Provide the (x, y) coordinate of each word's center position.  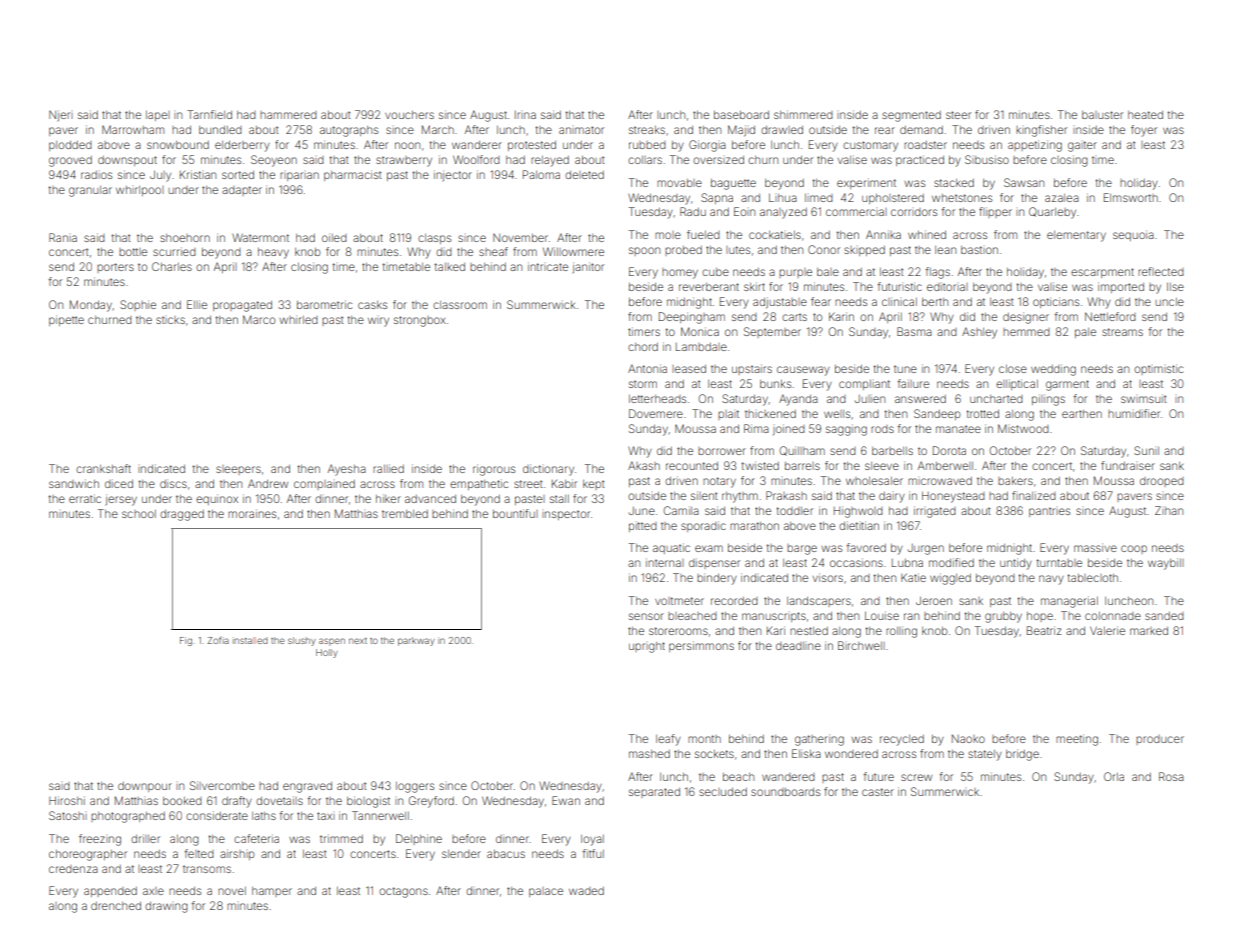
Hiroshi (67, 800)
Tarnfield (209, 114)
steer (958, 115)
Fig (186, 641)
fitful (593, 853)
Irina (525, 115)
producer (1160, 740)
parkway (416, 641)
